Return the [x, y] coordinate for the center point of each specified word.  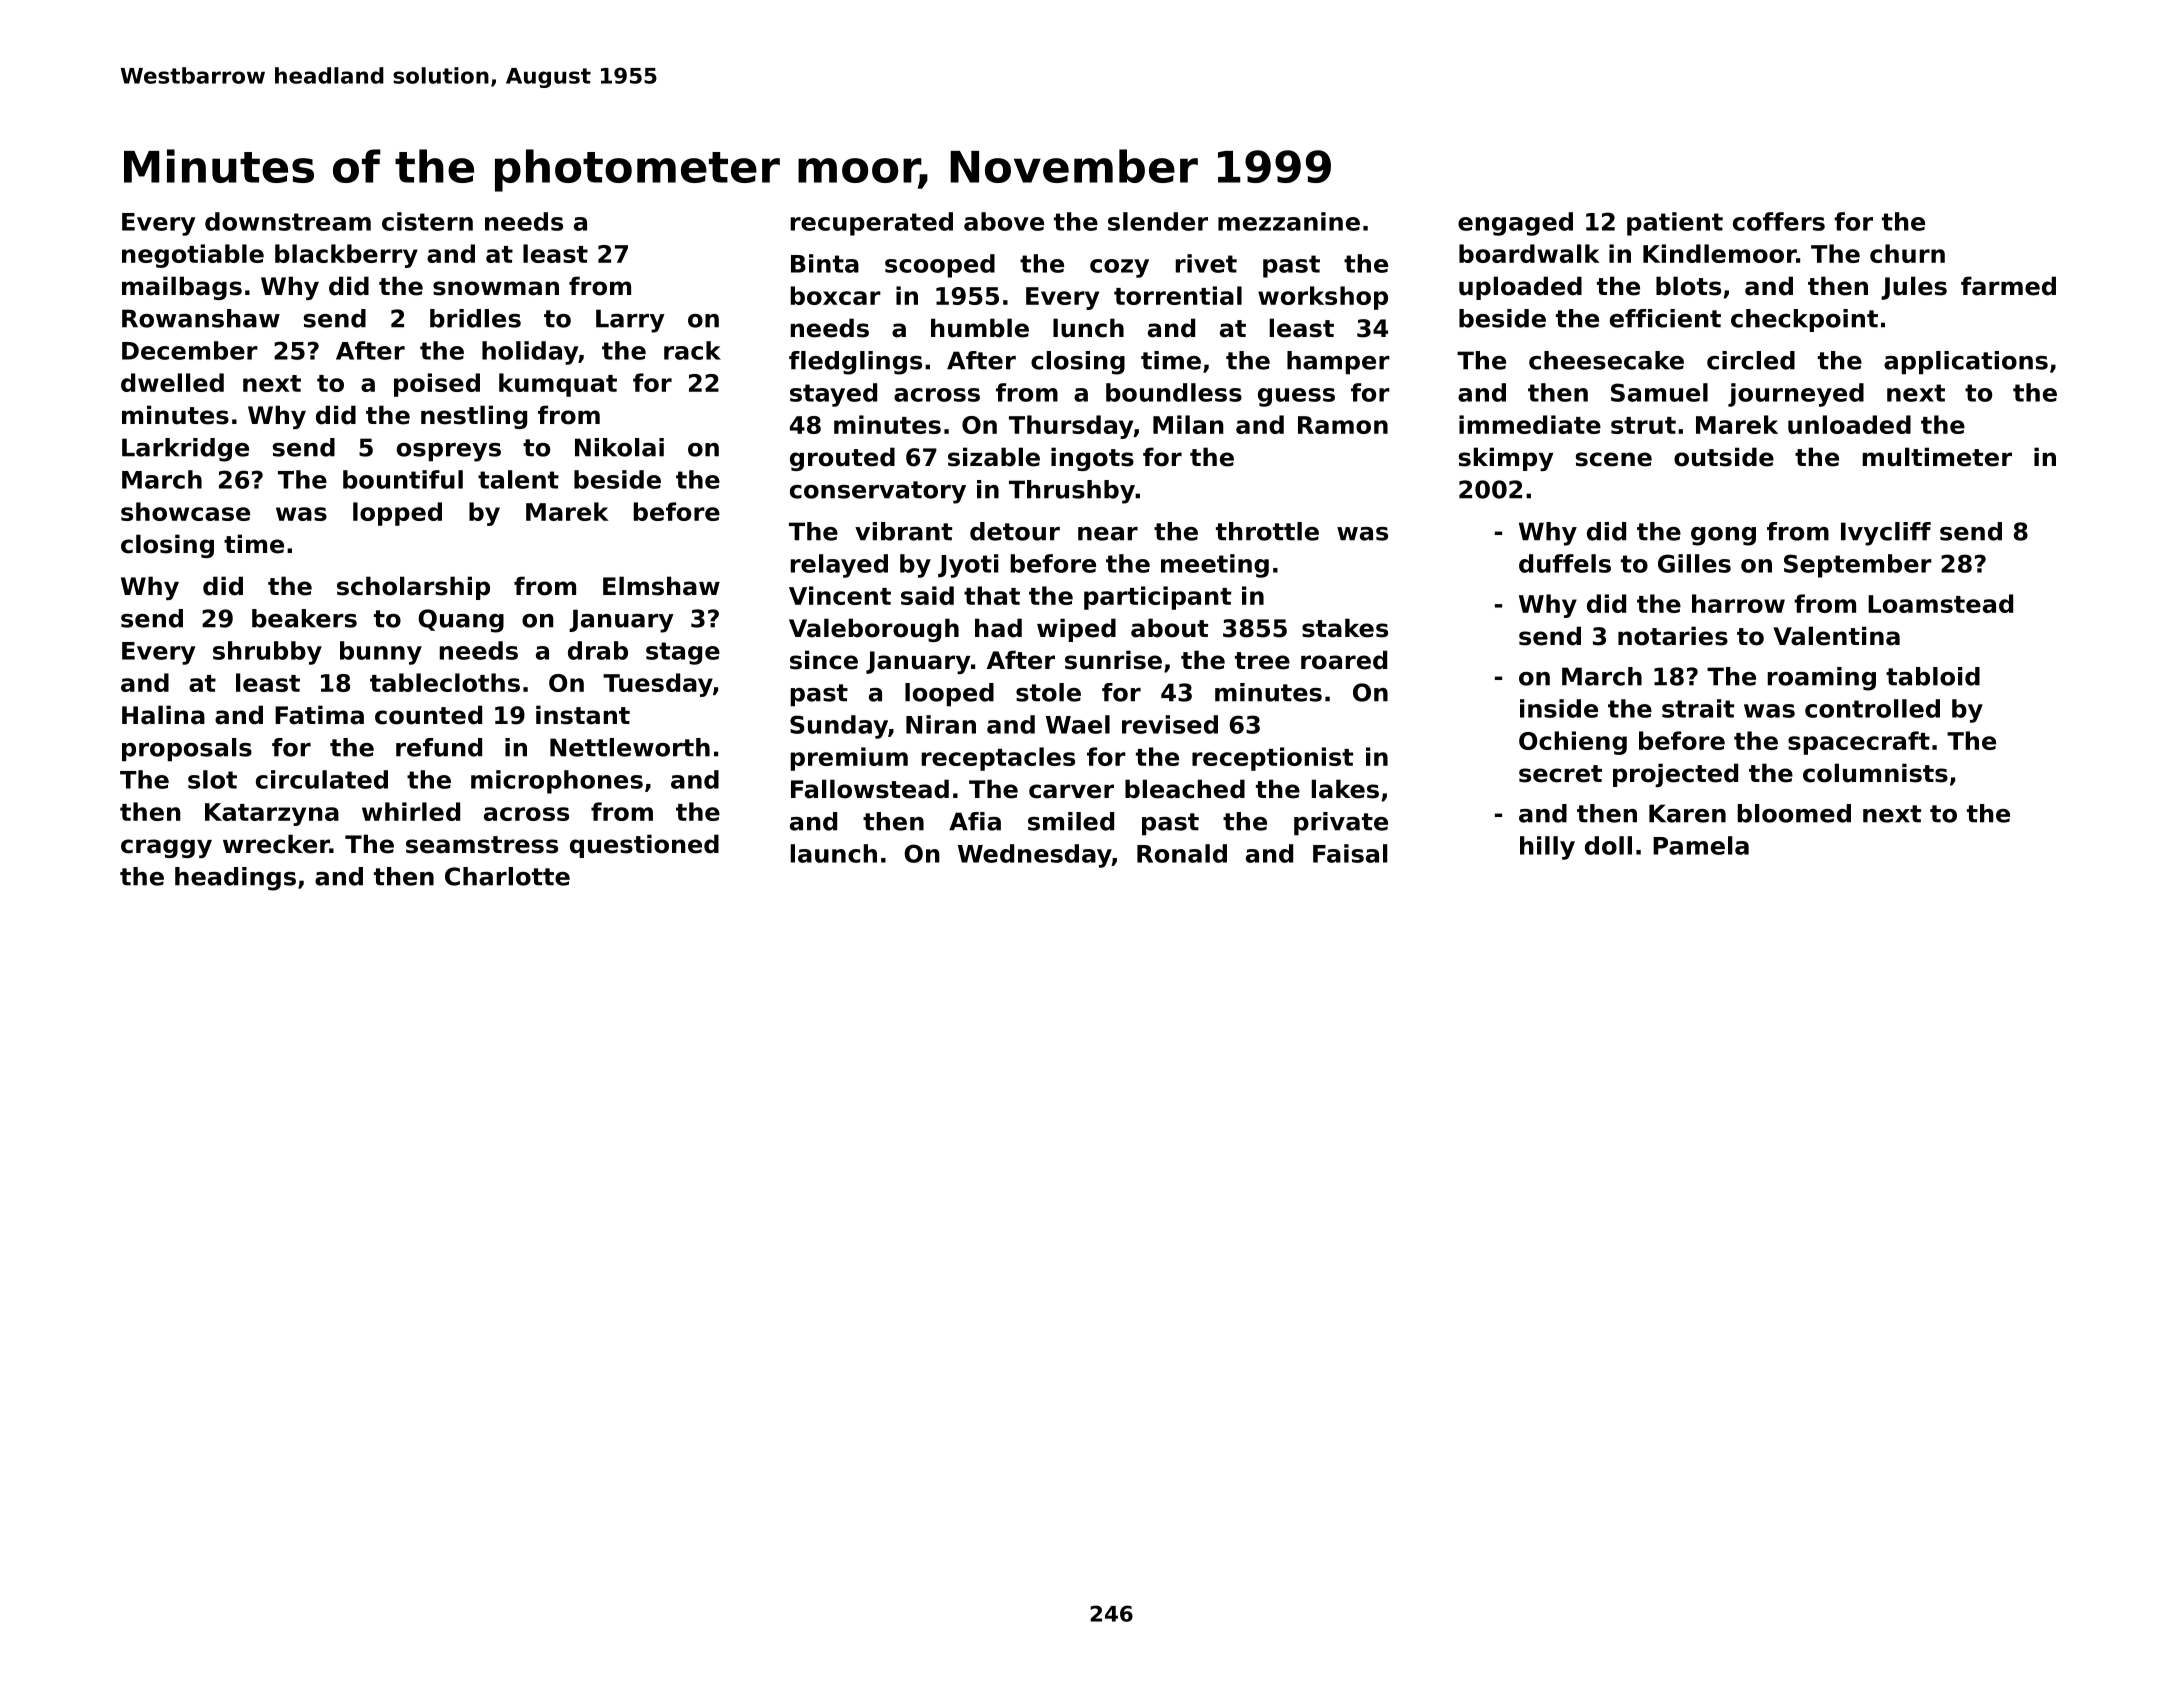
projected [1675, 775]
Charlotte [507, 876]
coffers [1779, 221]
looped [949, 695]
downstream [288, 221]
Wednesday [1035, 856]
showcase [185, 511]
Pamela [1701, 845]
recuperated [872, 224]
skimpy [1506, 459]
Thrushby [1072, 492]
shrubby [267, 653]
